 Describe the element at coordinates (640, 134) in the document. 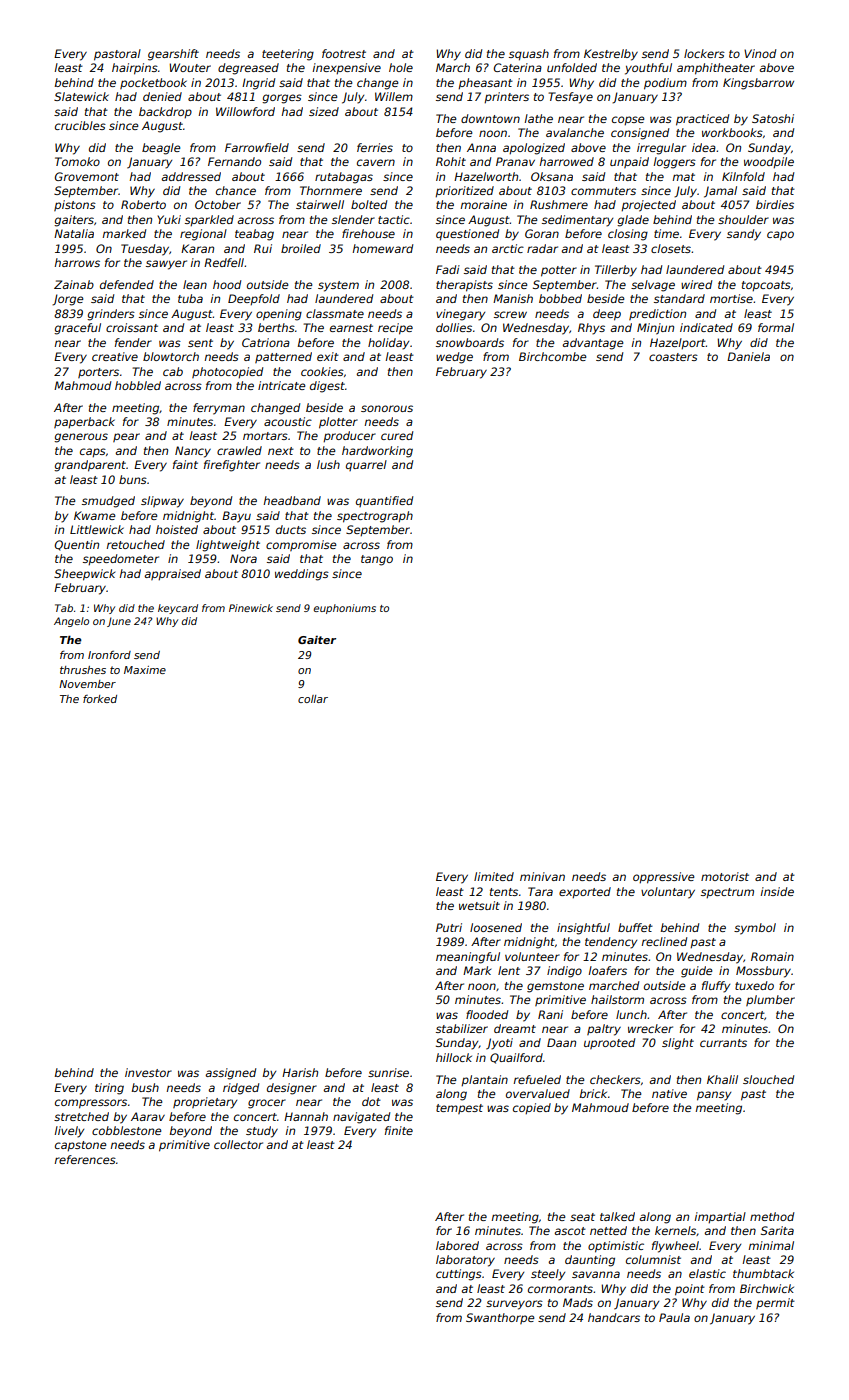

I see `consigned` at that location.
